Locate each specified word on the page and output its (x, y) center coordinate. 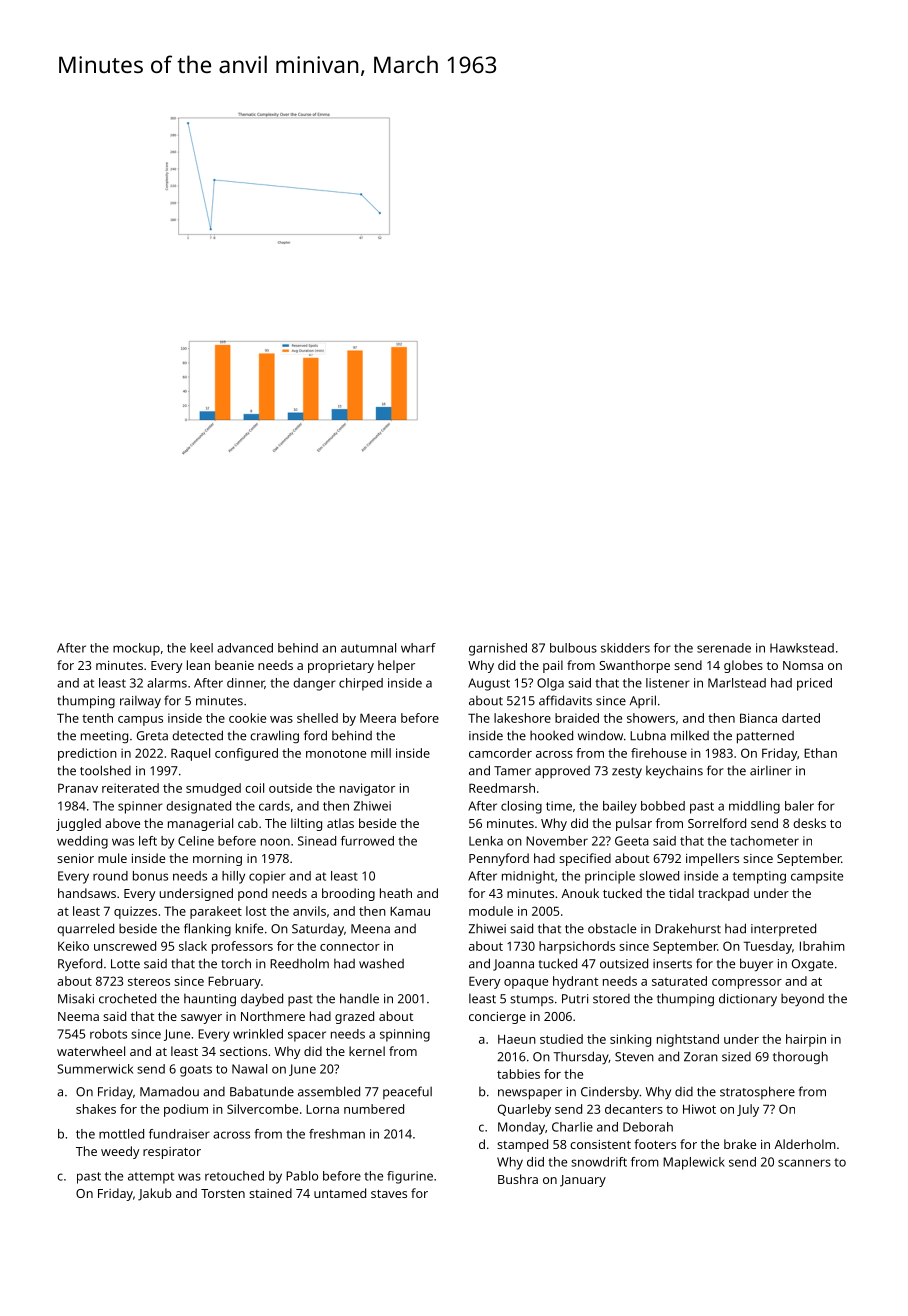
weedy (120, 1152)
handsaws (87, 893)
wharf (418, 648)
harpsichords (577, 947)
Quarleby (524, 1110)
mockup (136, 649)
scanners (804, 1163)
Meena (370, 929)
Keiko (73, 946)
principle (610, 877)
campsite (817, 877)
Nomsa (803, 665)
